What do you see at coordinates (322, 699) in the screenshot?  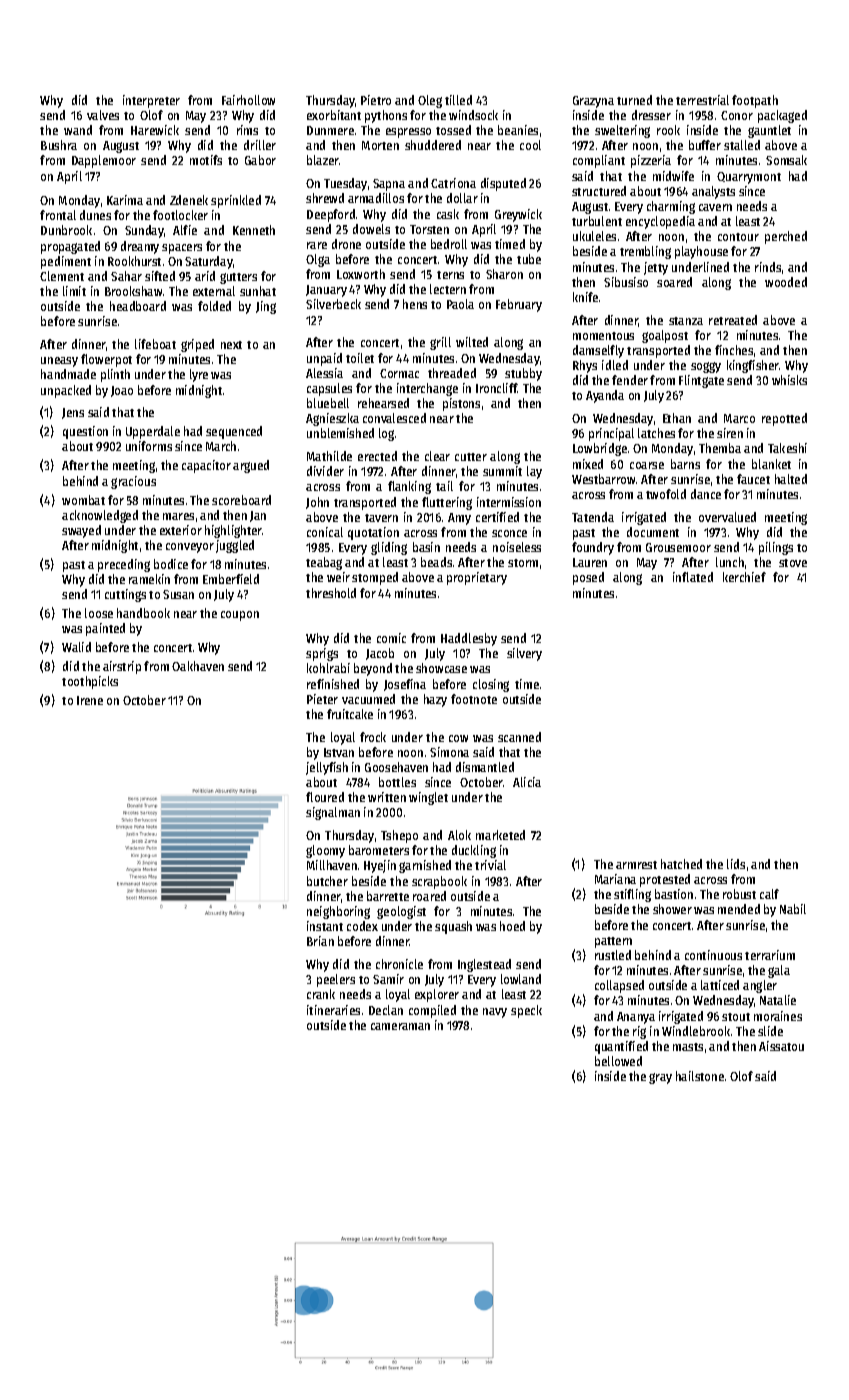 I see `Pieter` at bounding box center [322, 699].
